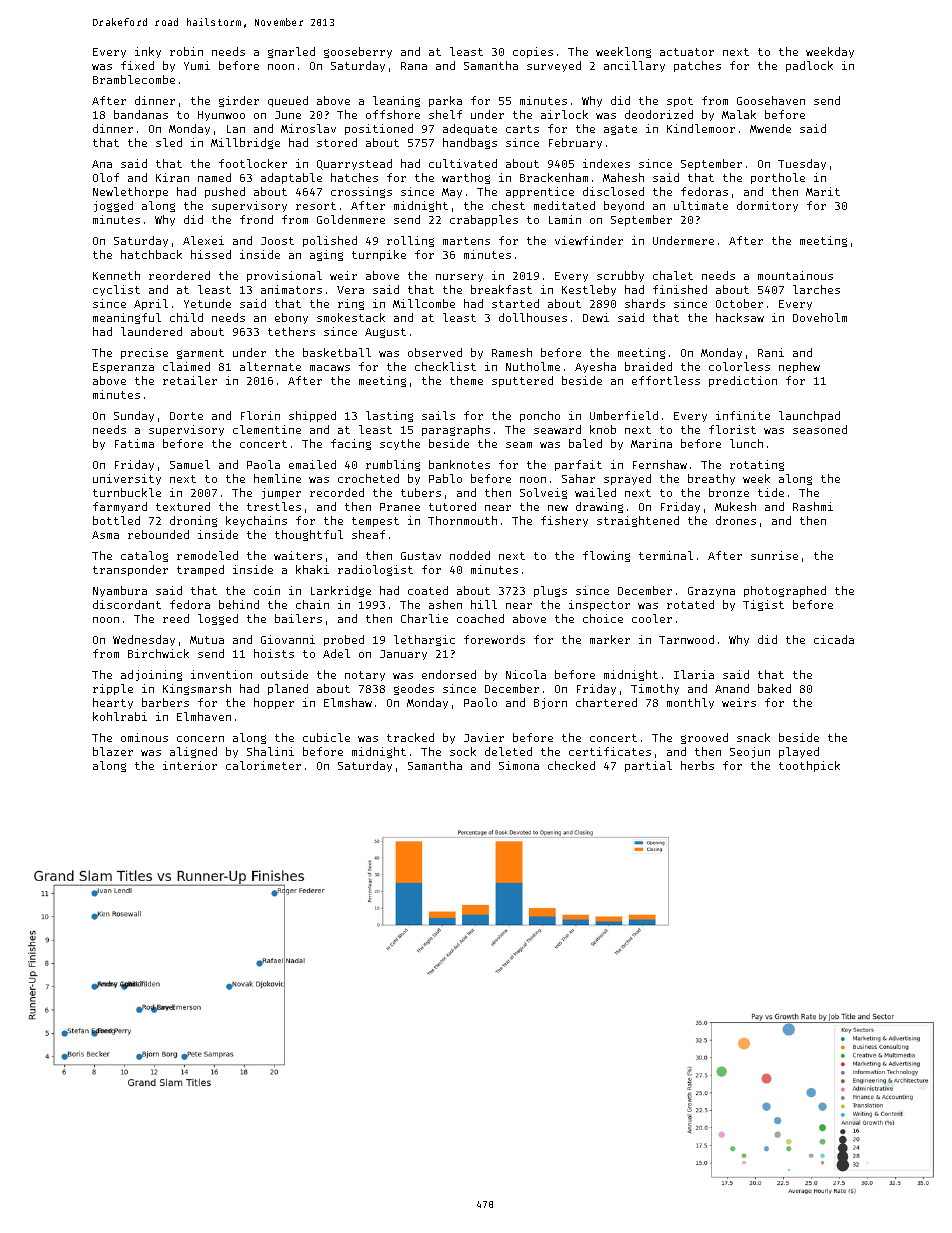 This screenshot has width=952, height=1233. Describe the element at coordinates (200, 739) in the screenshot. I see `concern` at that location.
